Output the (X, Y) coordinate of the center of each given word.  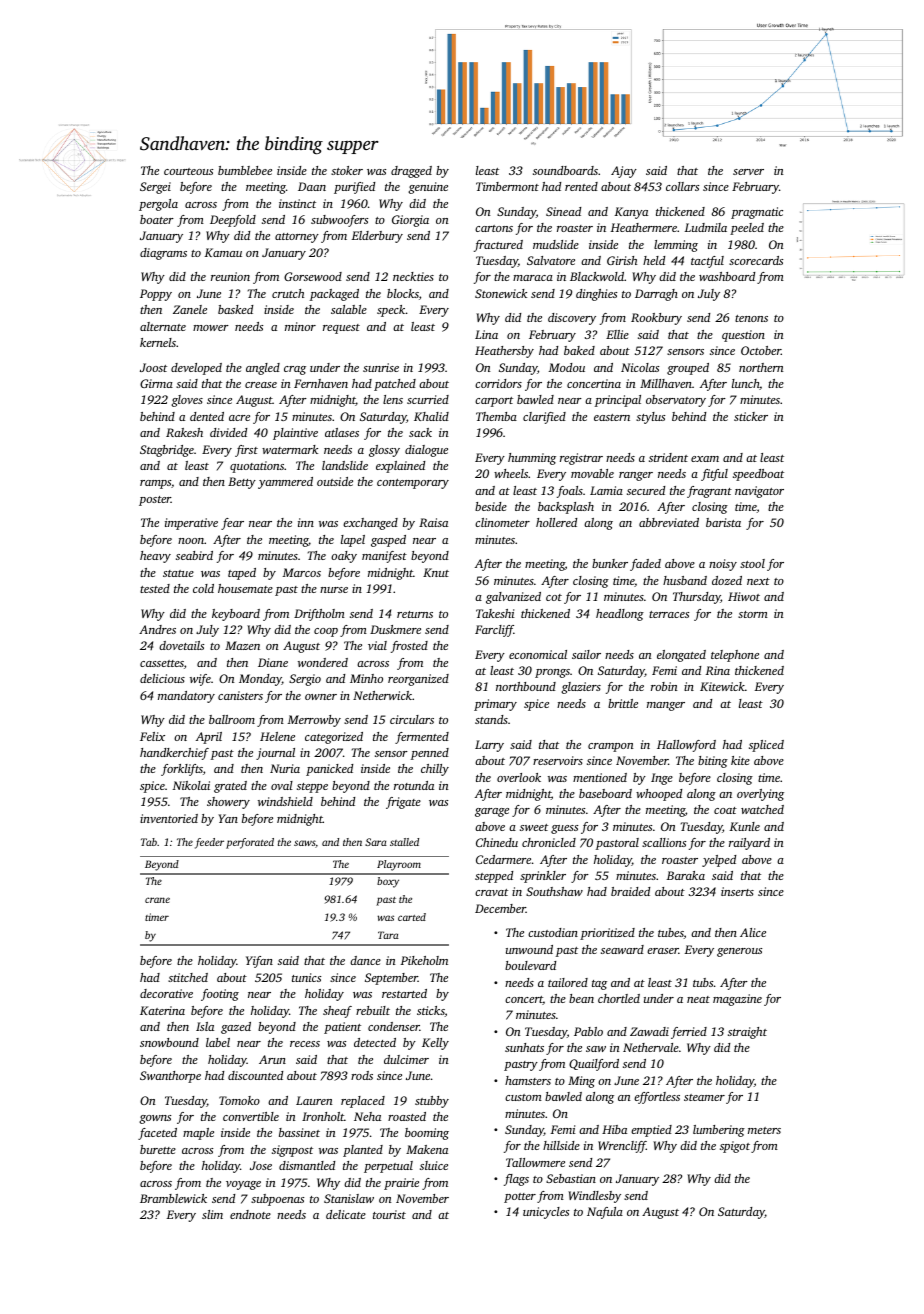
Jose (261, 1165)
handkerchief (174, 754)
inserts (737, 891)
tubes (671, 933)
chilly (435, 770)
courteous (188, 171)
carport (494, 402)
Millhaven (666, 383)
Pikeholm (424, 960)
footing (220, 995)
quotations (257, 467)
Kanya (631, 213)
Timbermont (507, 186)
